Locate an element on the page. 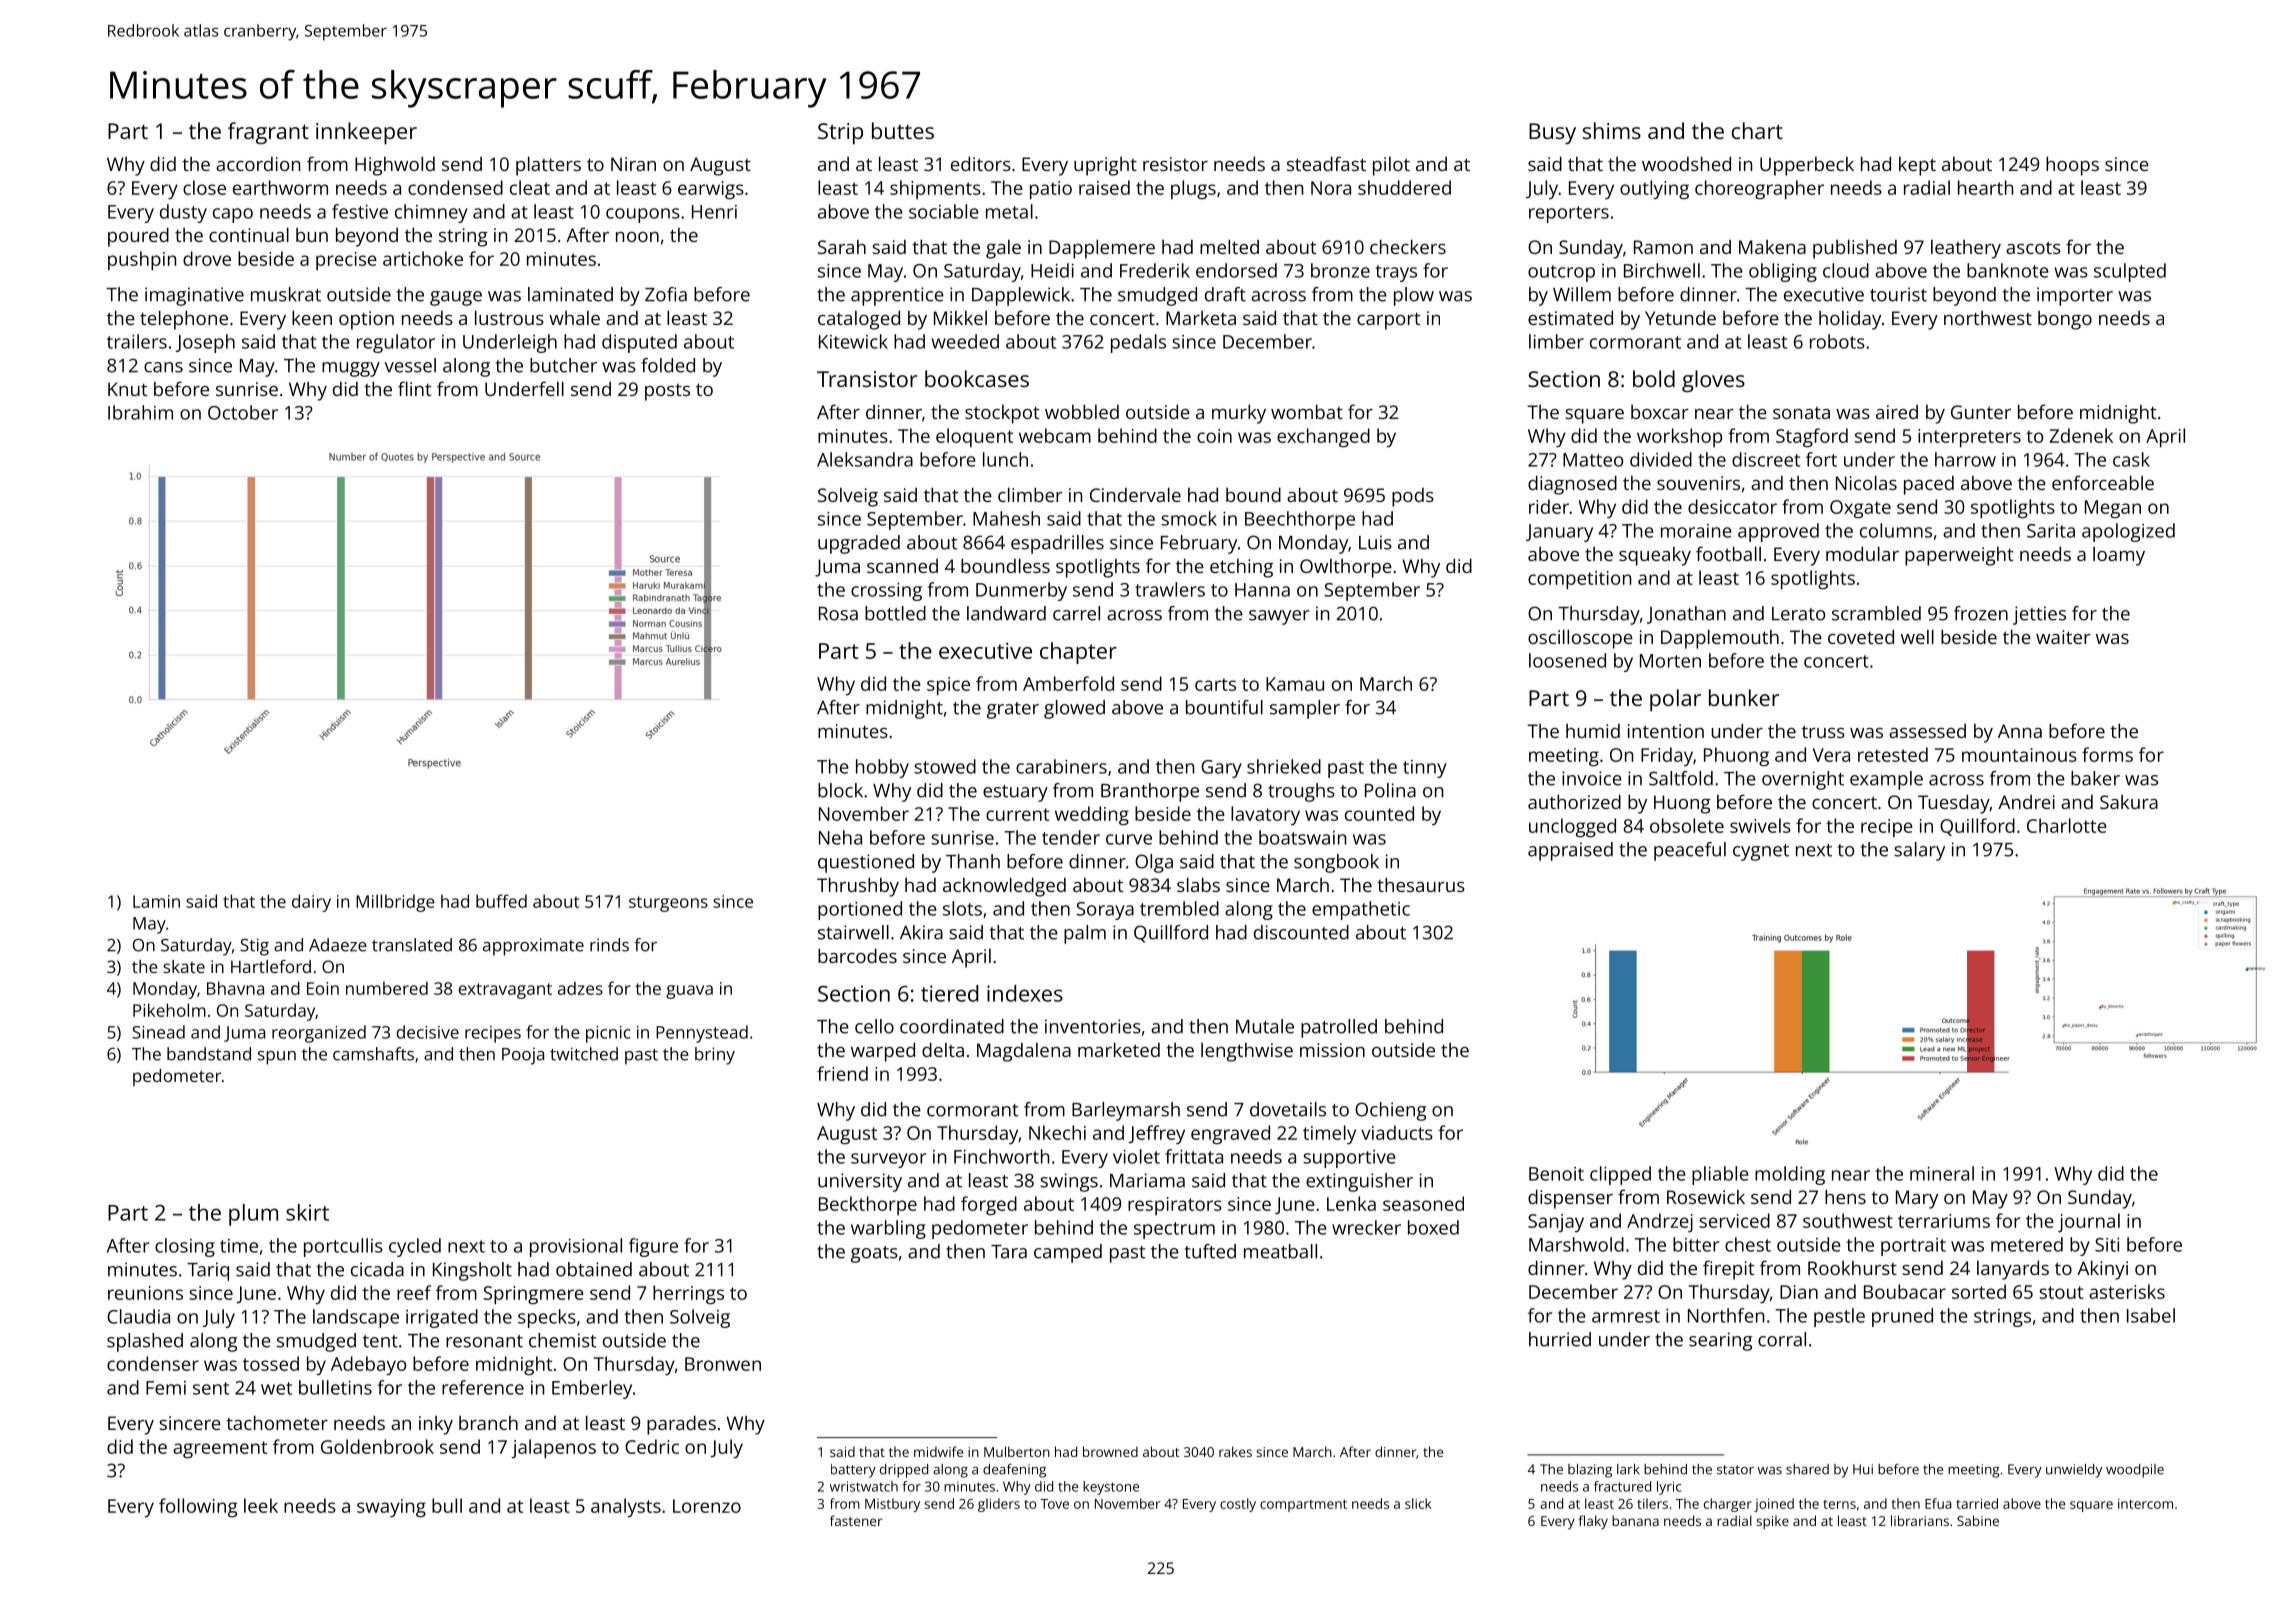  skirt is located at coordinates (307, 1212).
